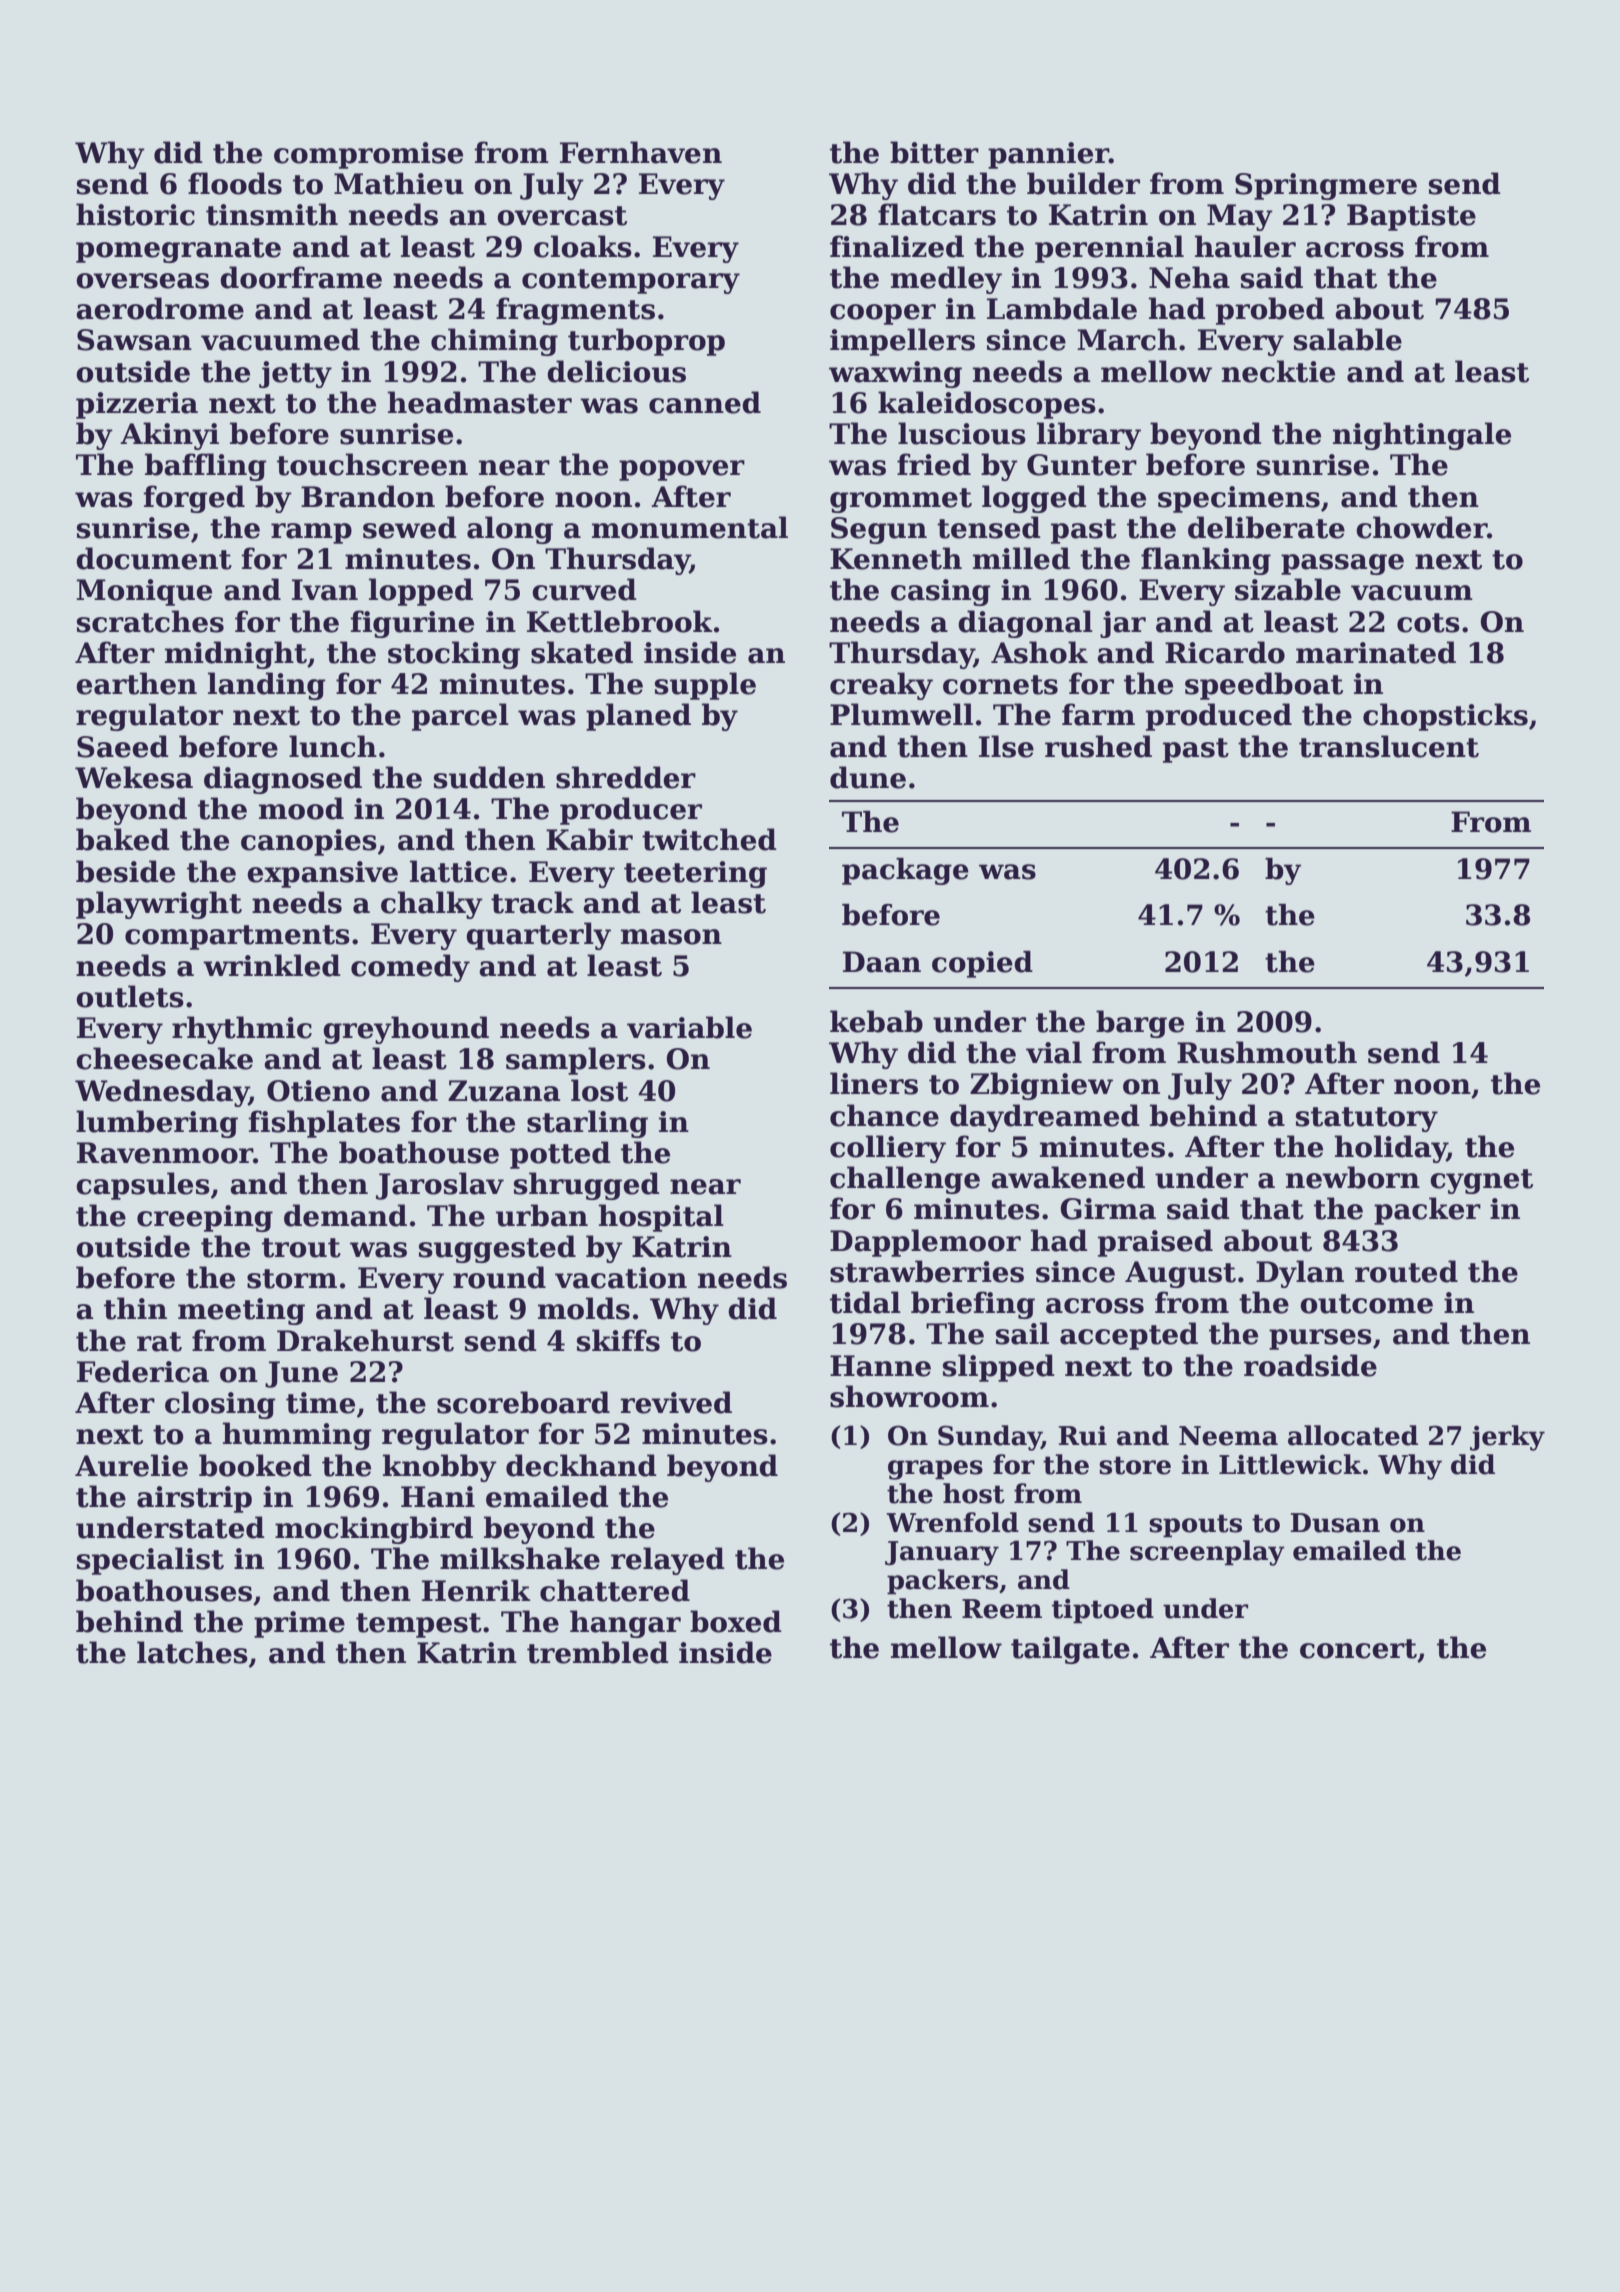 This screenshot has width=1620, height=2292. Describe the element at coordinates (1411, 217) in the screenshot. I see `Baptiste` at that location.
